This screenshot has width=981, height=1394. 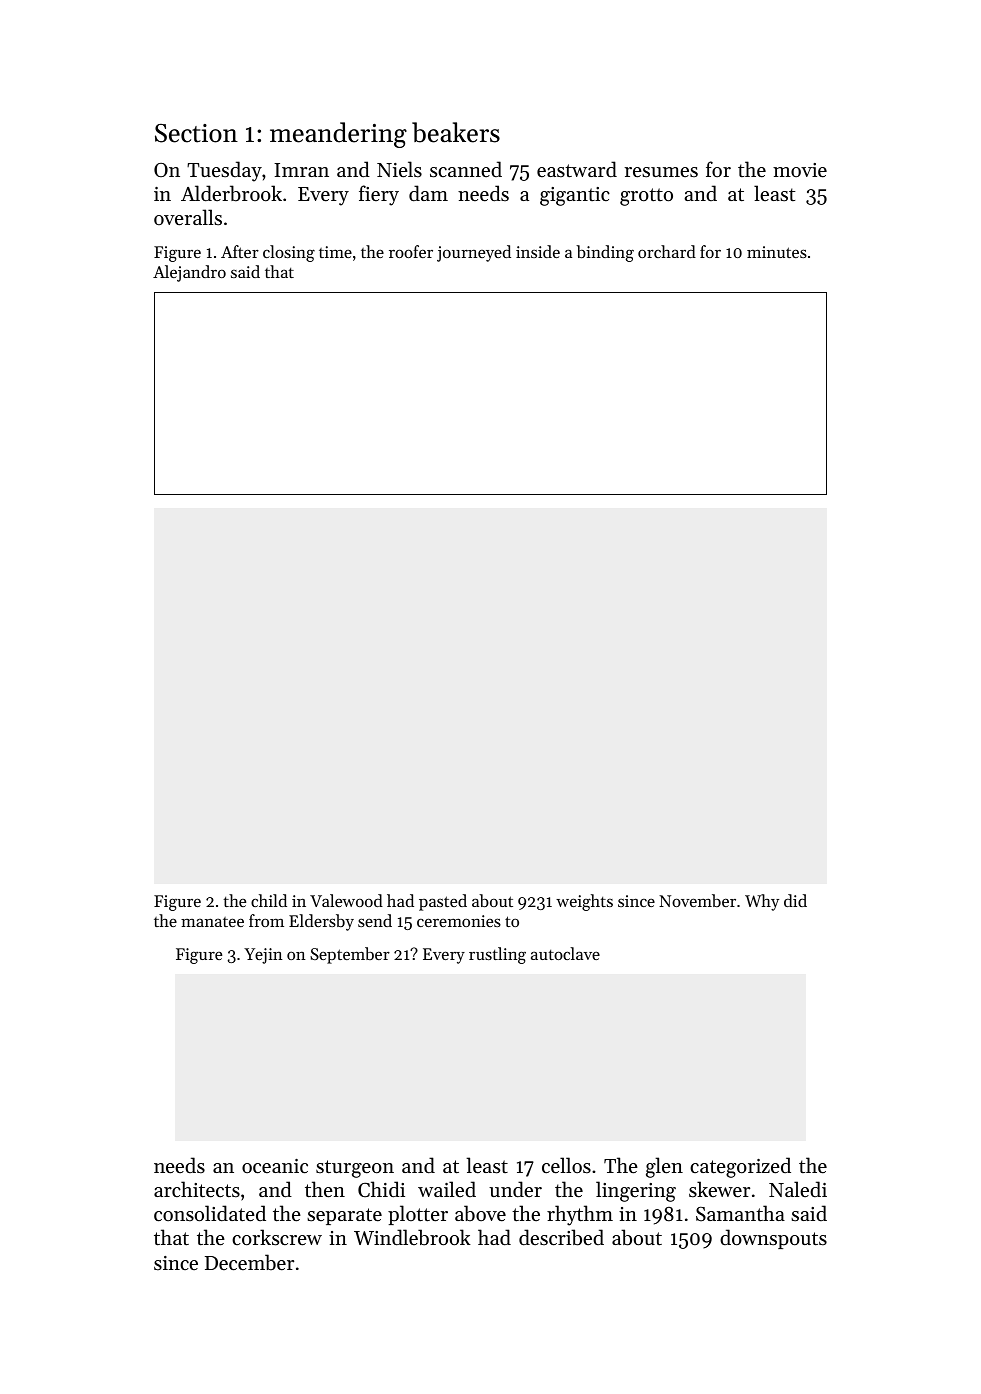 I want to click on meandering, so click(x=338, y=135).
